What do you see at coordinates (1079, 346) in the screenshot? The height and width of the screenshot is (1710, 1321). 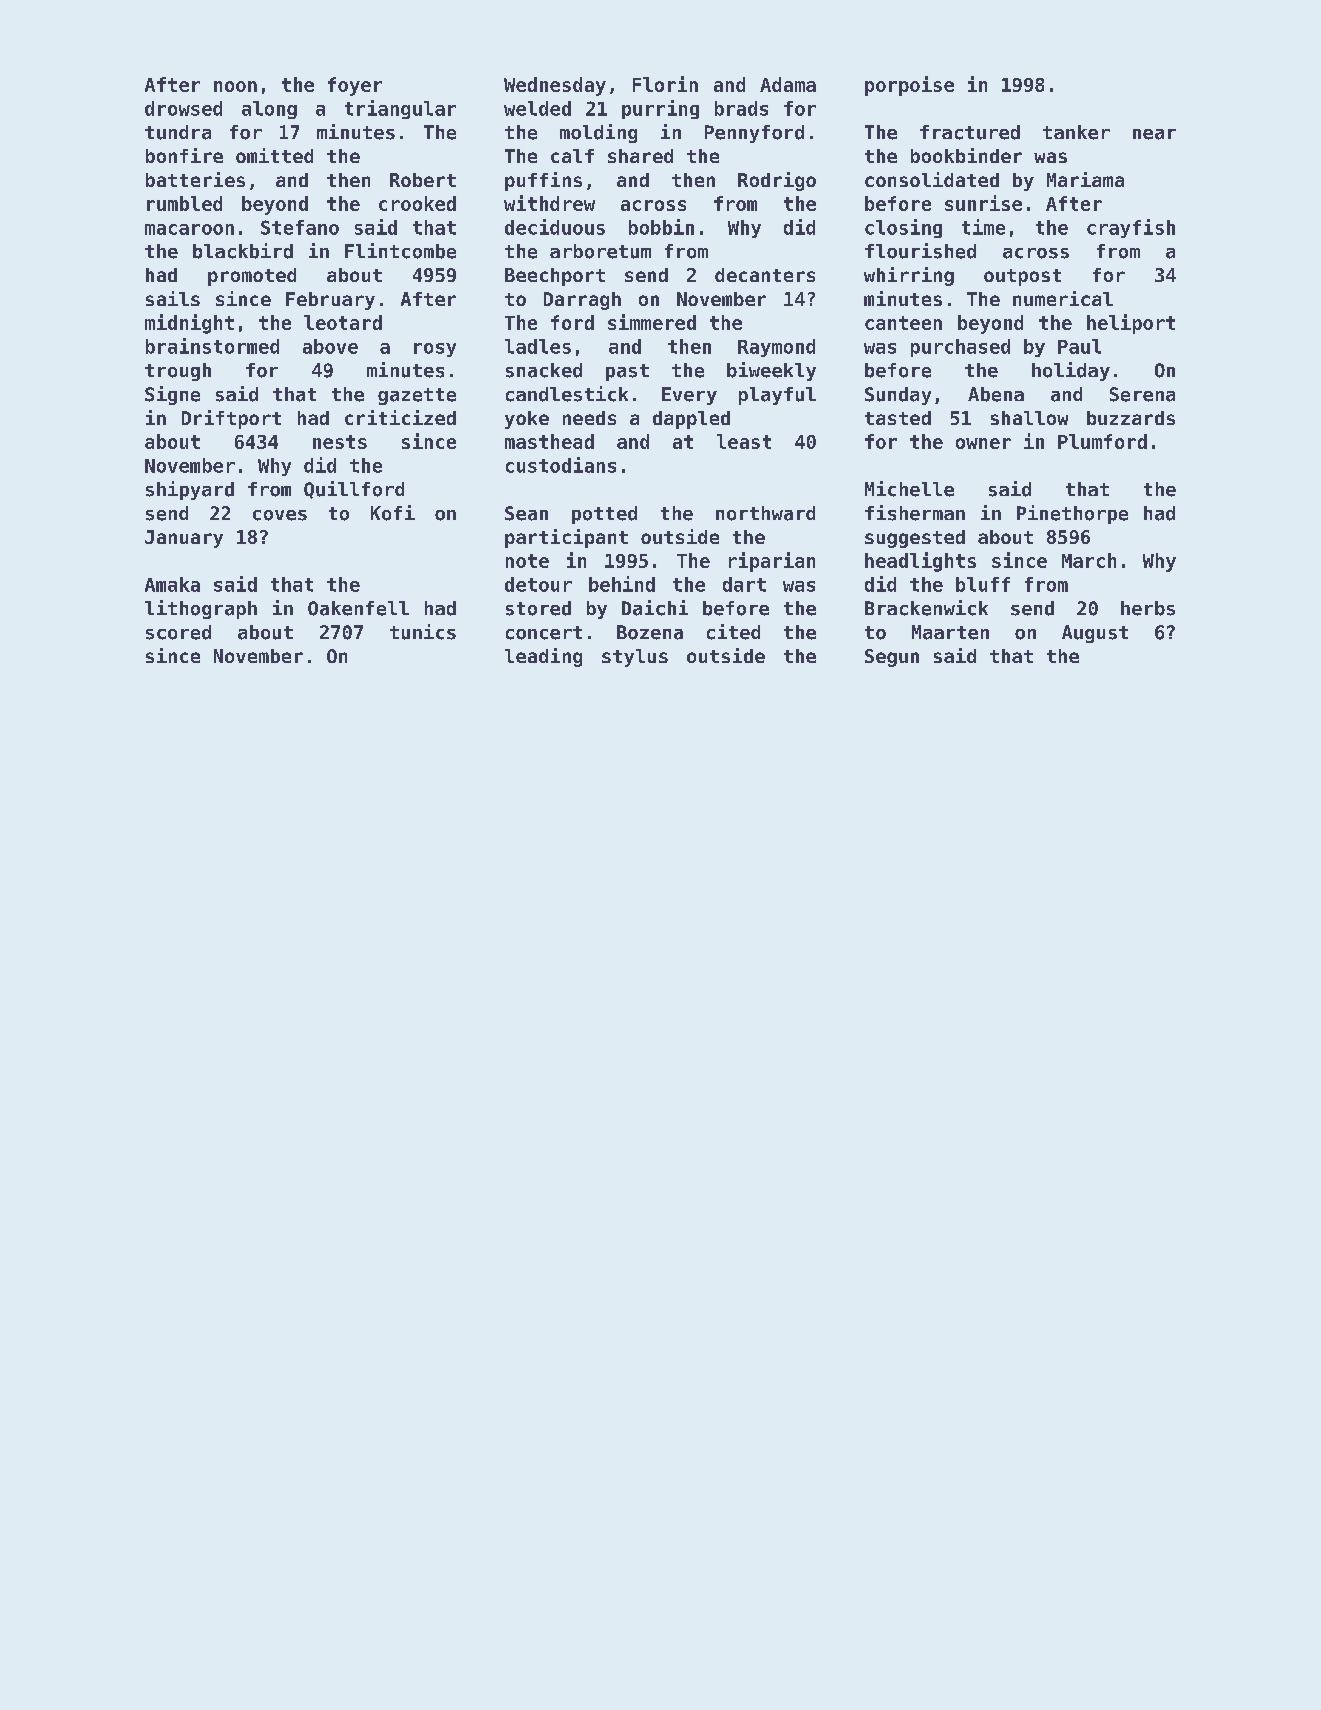 I see `Paul` at bounding box center [1079, 346].
